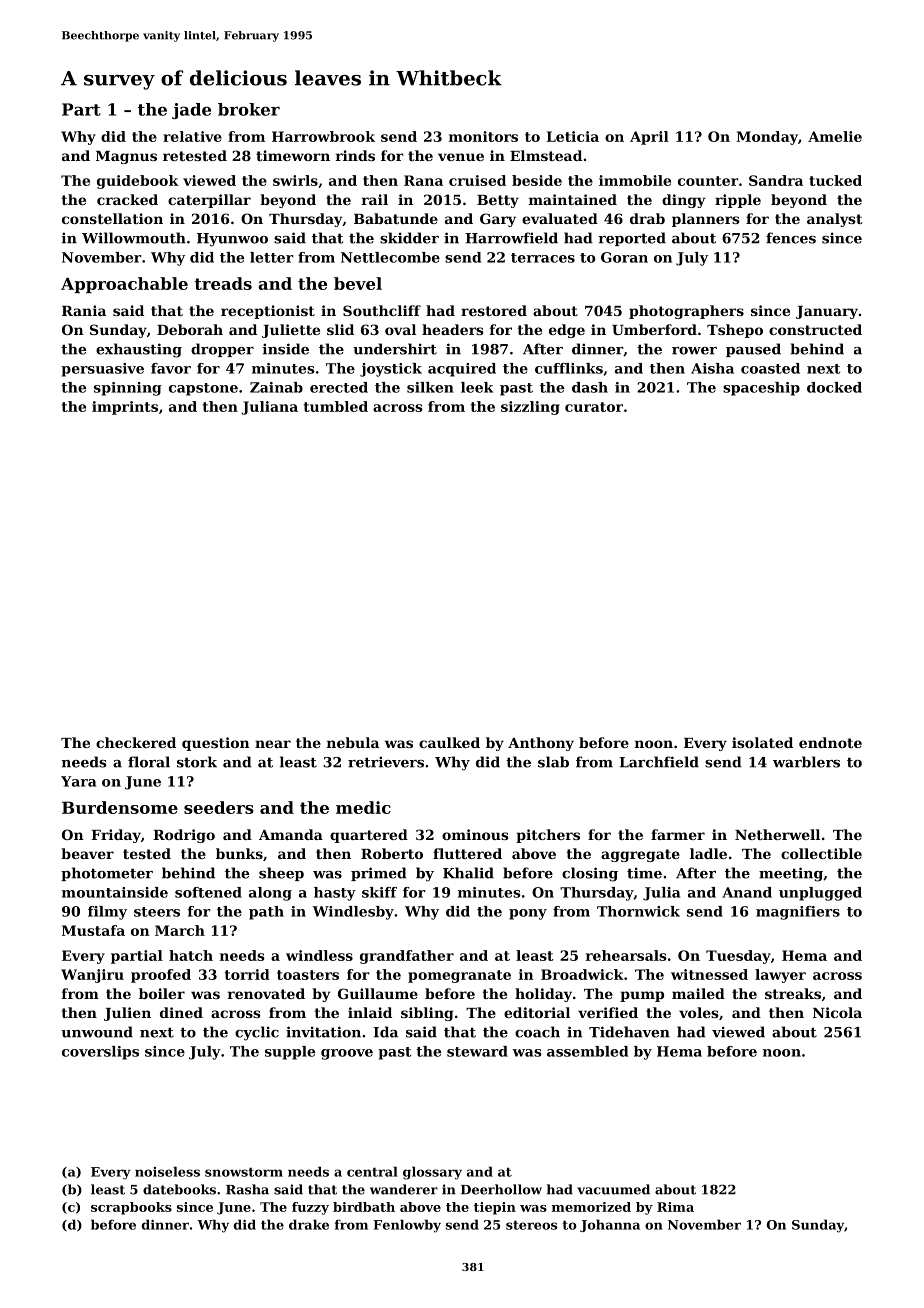 The width and height of the page is (924, 1308). What do you see at coordinates (290, 1053) in the page?
I see `supple` at bounding box center [290, 1053].
